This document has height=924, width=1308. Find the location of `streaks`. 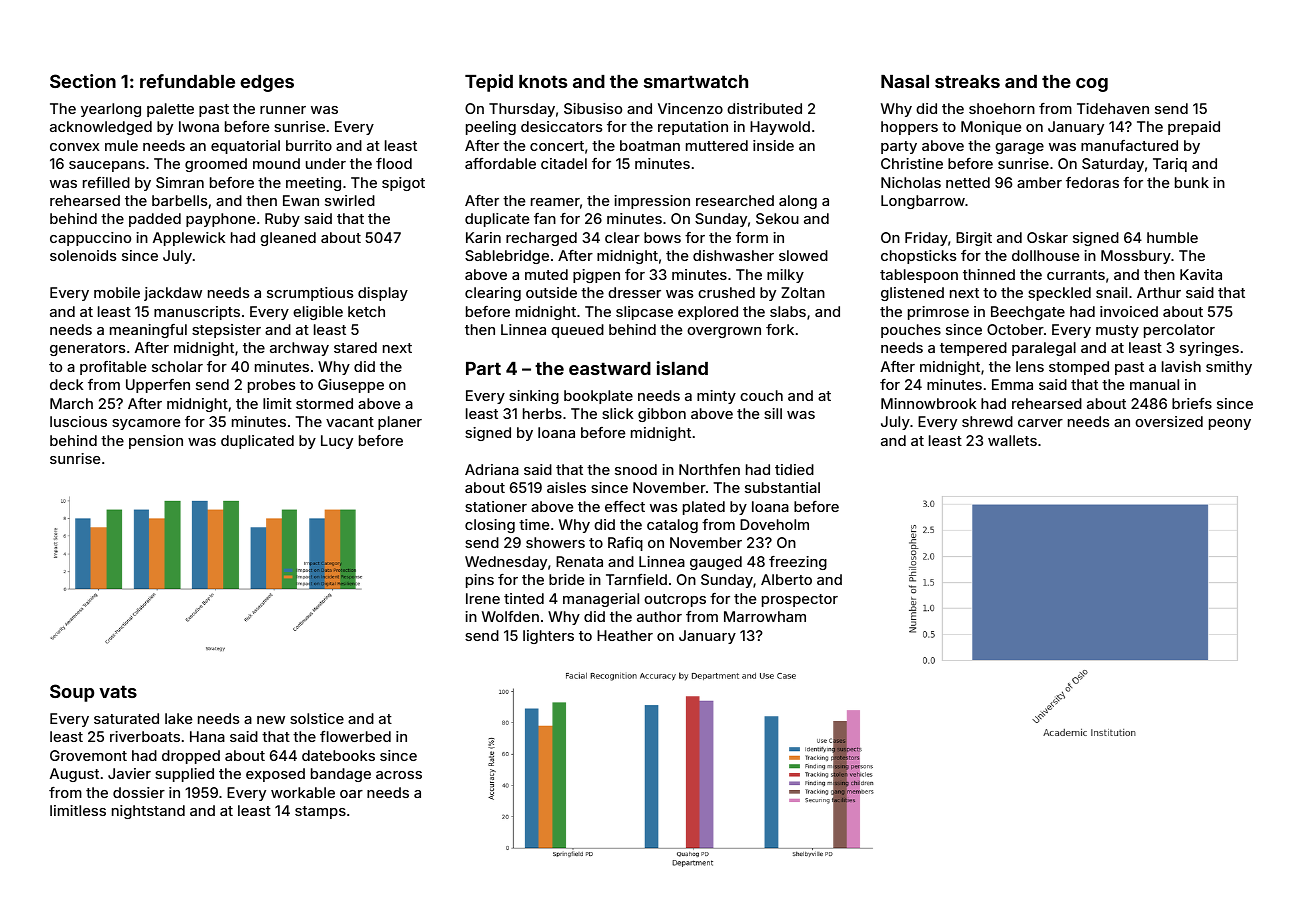

streaks is located at coordinates (967, 81).
